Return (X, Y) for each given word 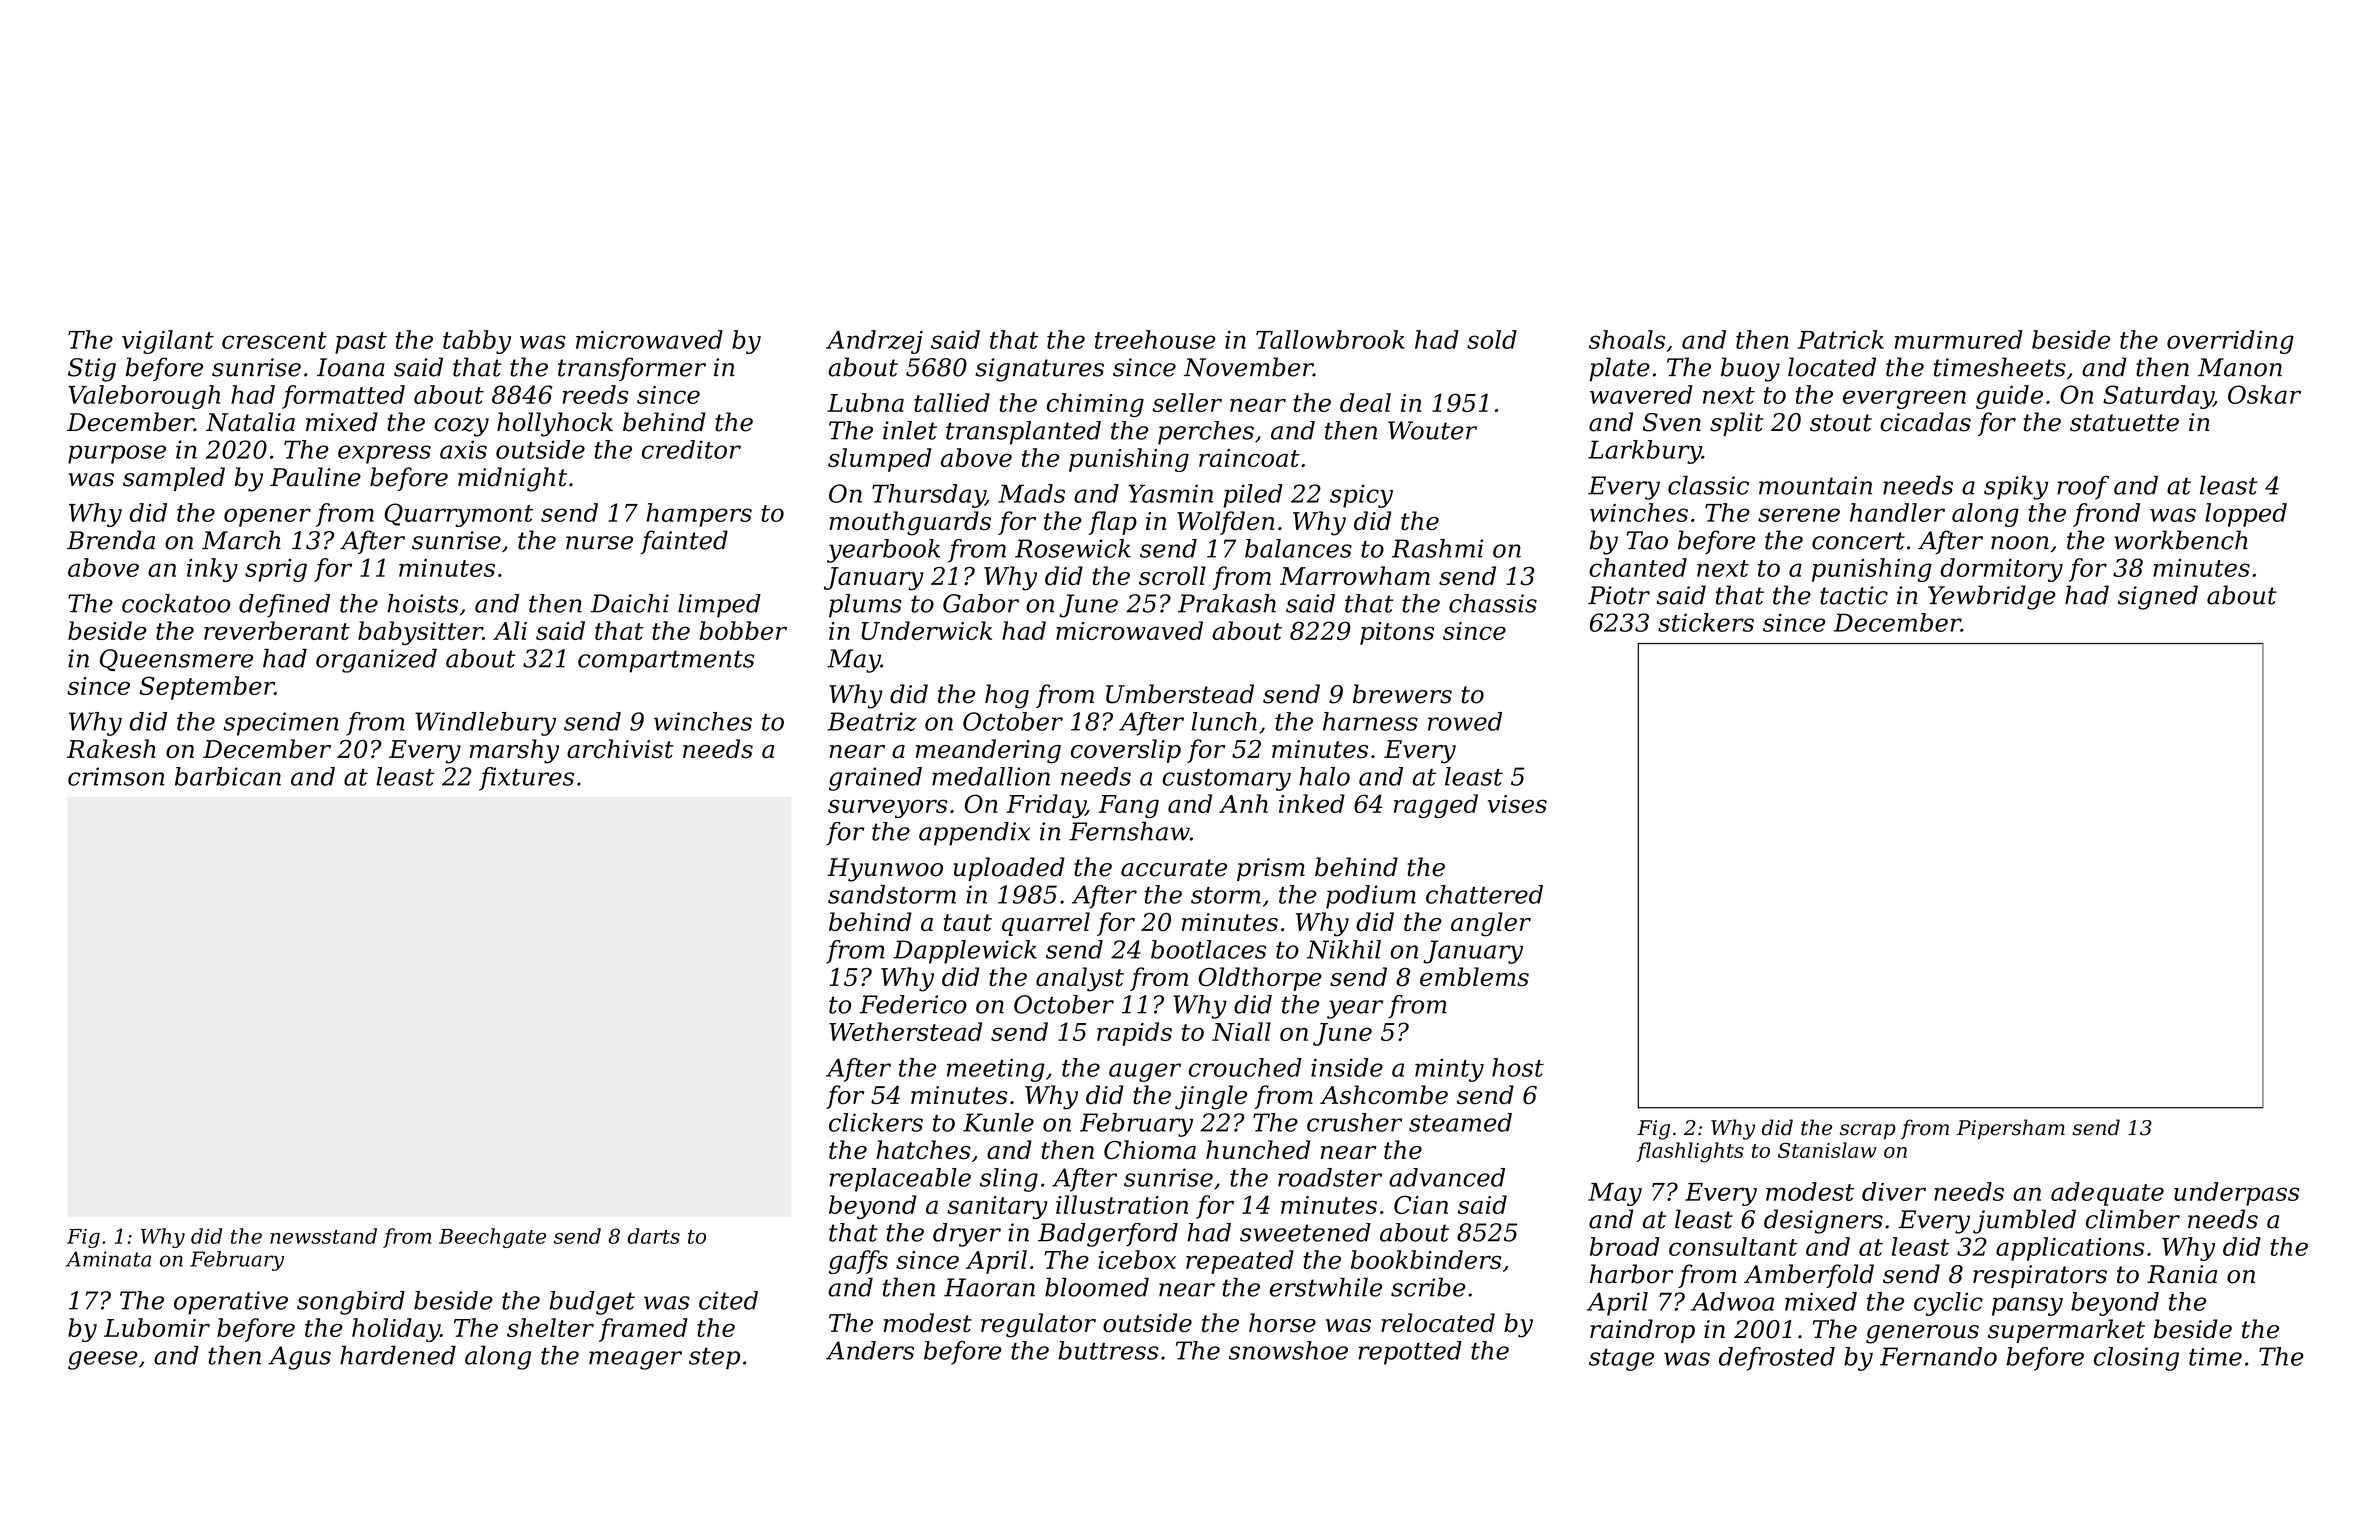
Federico (913, 1004)
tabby (477, 342)
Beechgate (492, 1238)
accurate (1174, 868)
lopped (2246, 515)
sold (1492, 339)
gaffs (858, 1262)
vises (1517, 804)
